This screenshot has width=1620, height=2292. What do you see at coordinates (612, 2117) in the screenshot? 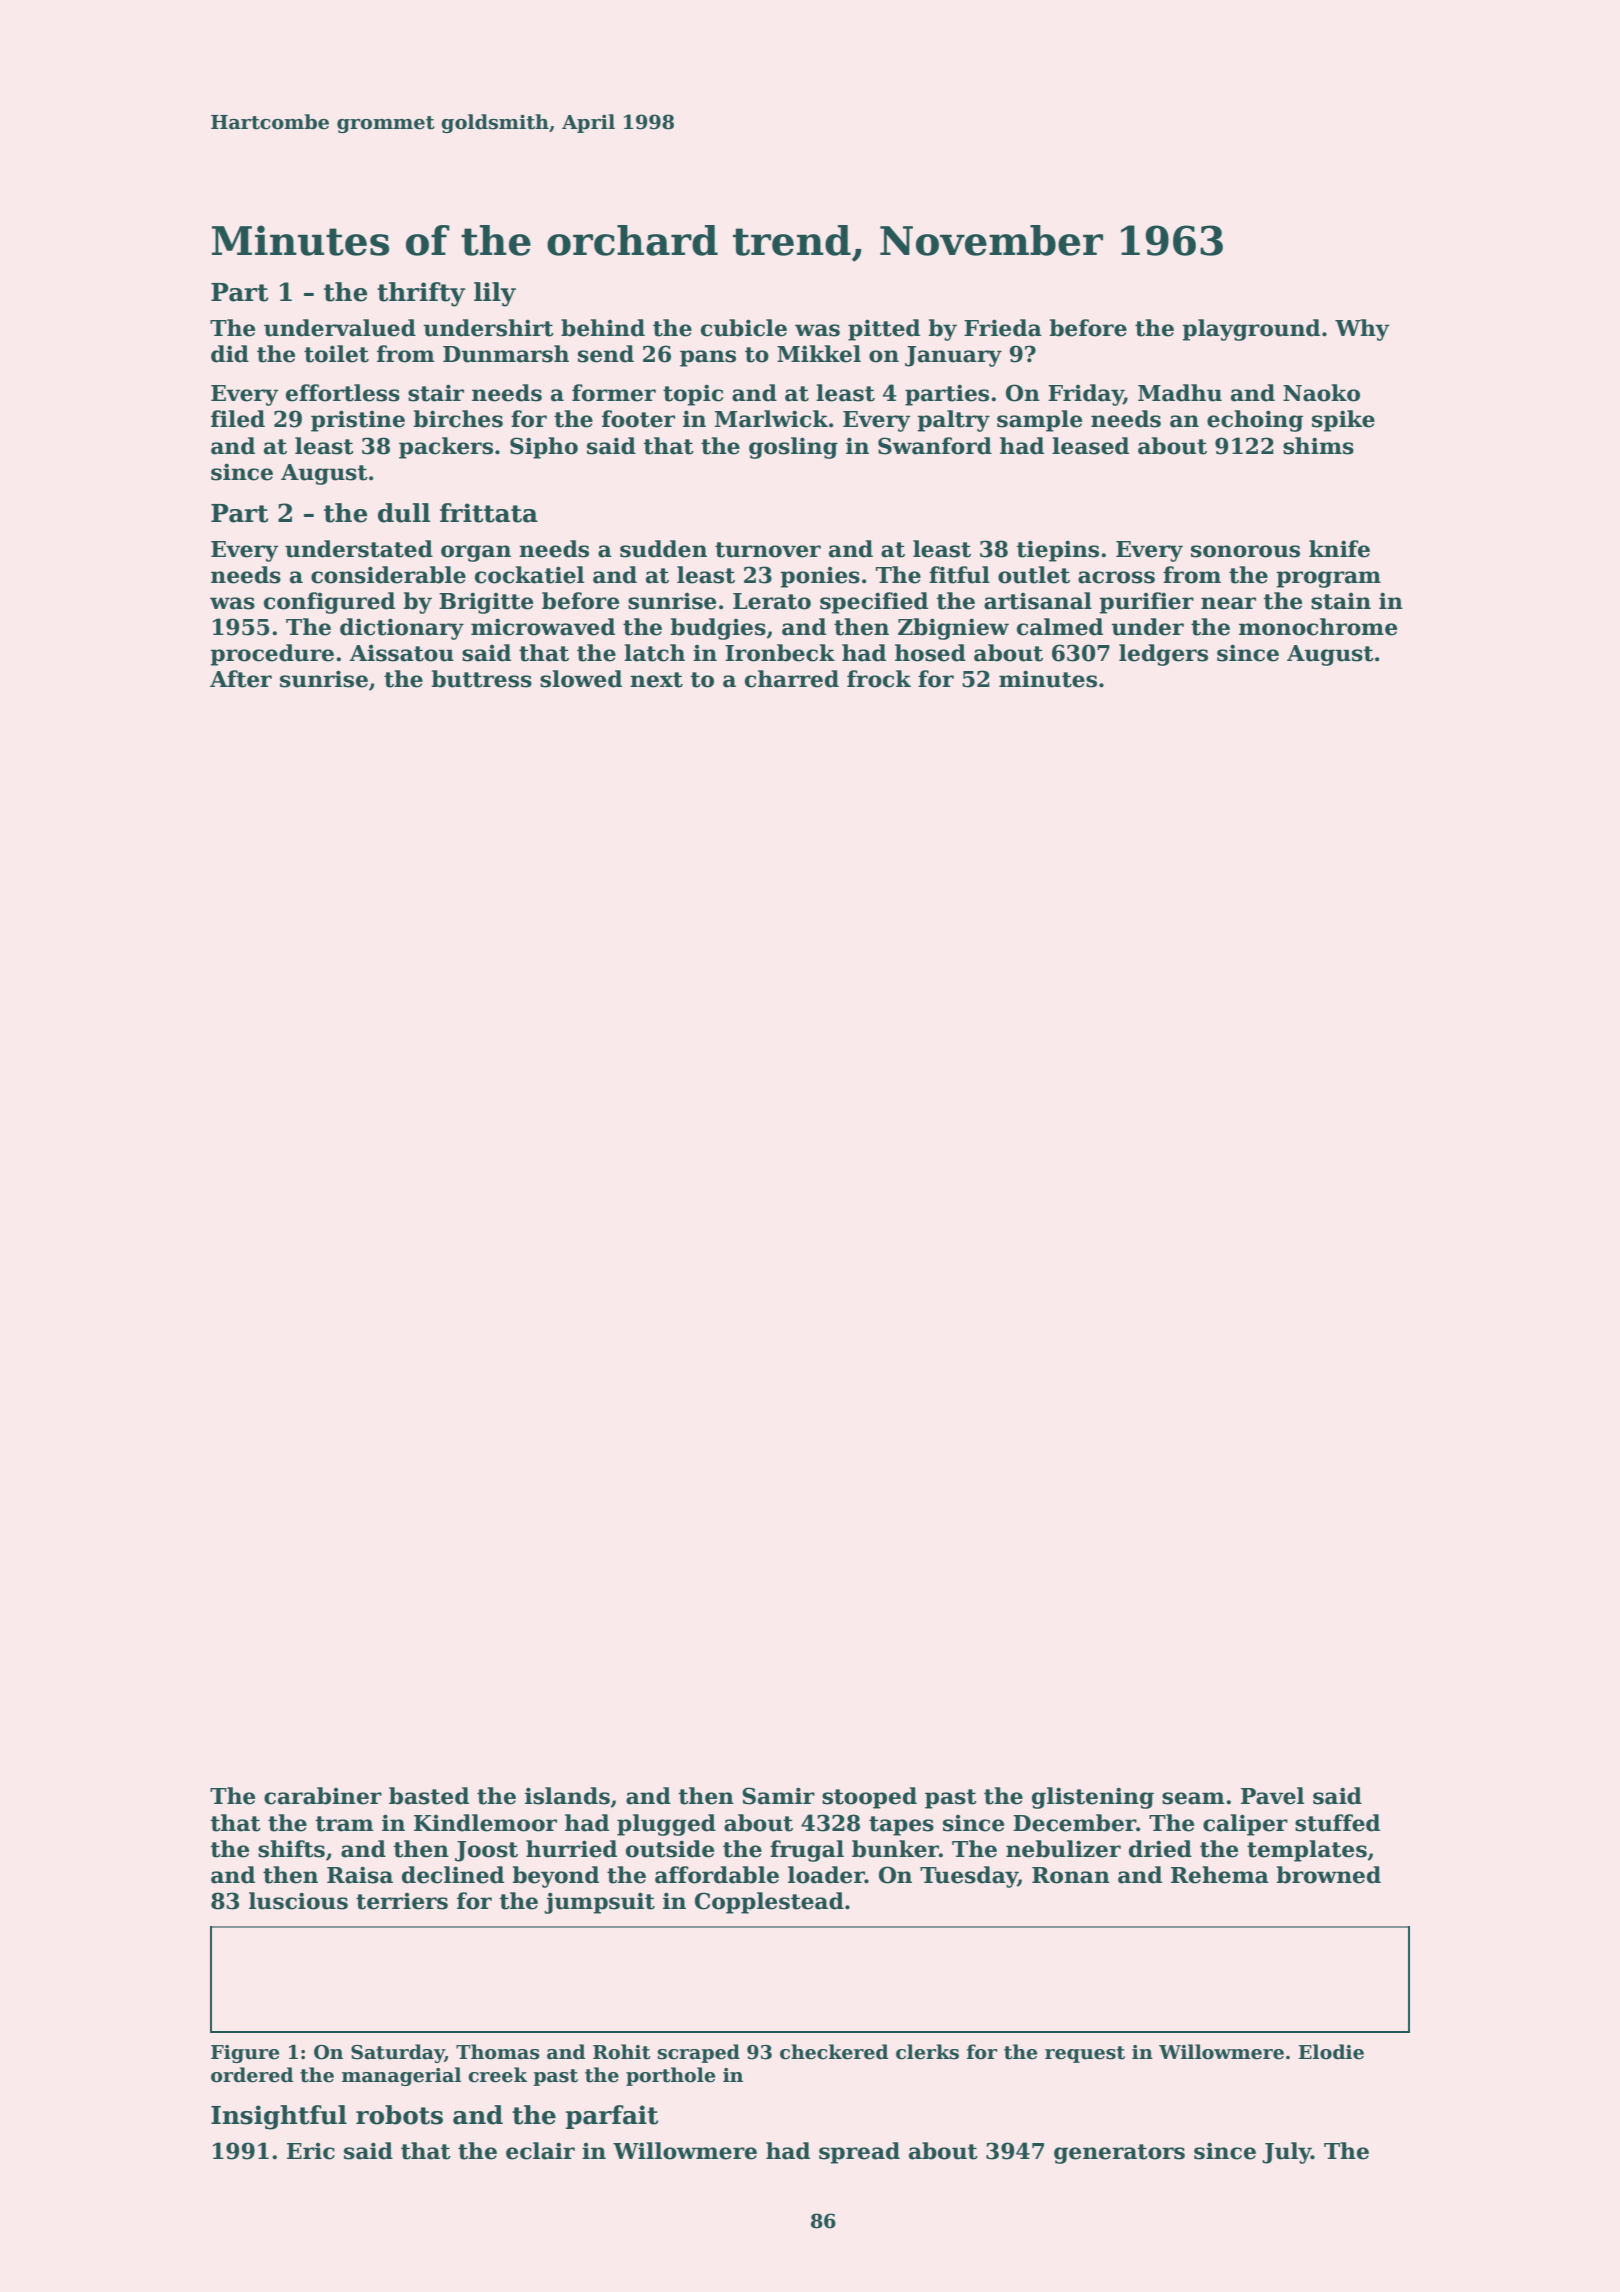
I see `parfait` at bounding box center [612, 2117].
